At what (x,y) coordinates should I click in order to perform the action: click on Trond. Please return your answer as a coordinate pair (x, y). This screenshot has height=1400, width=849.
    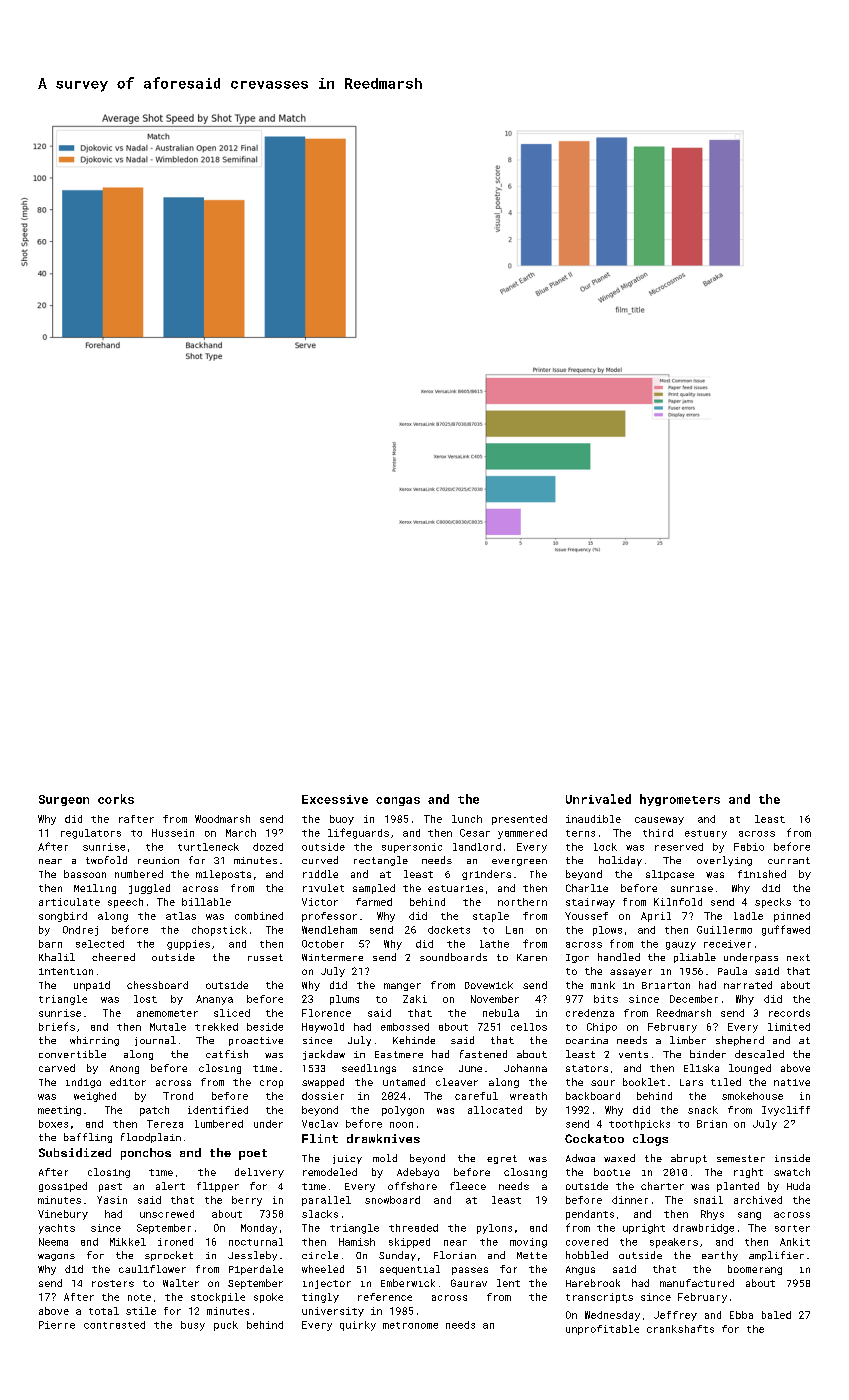
    Looking at the image, I should click on (178, 1096).
